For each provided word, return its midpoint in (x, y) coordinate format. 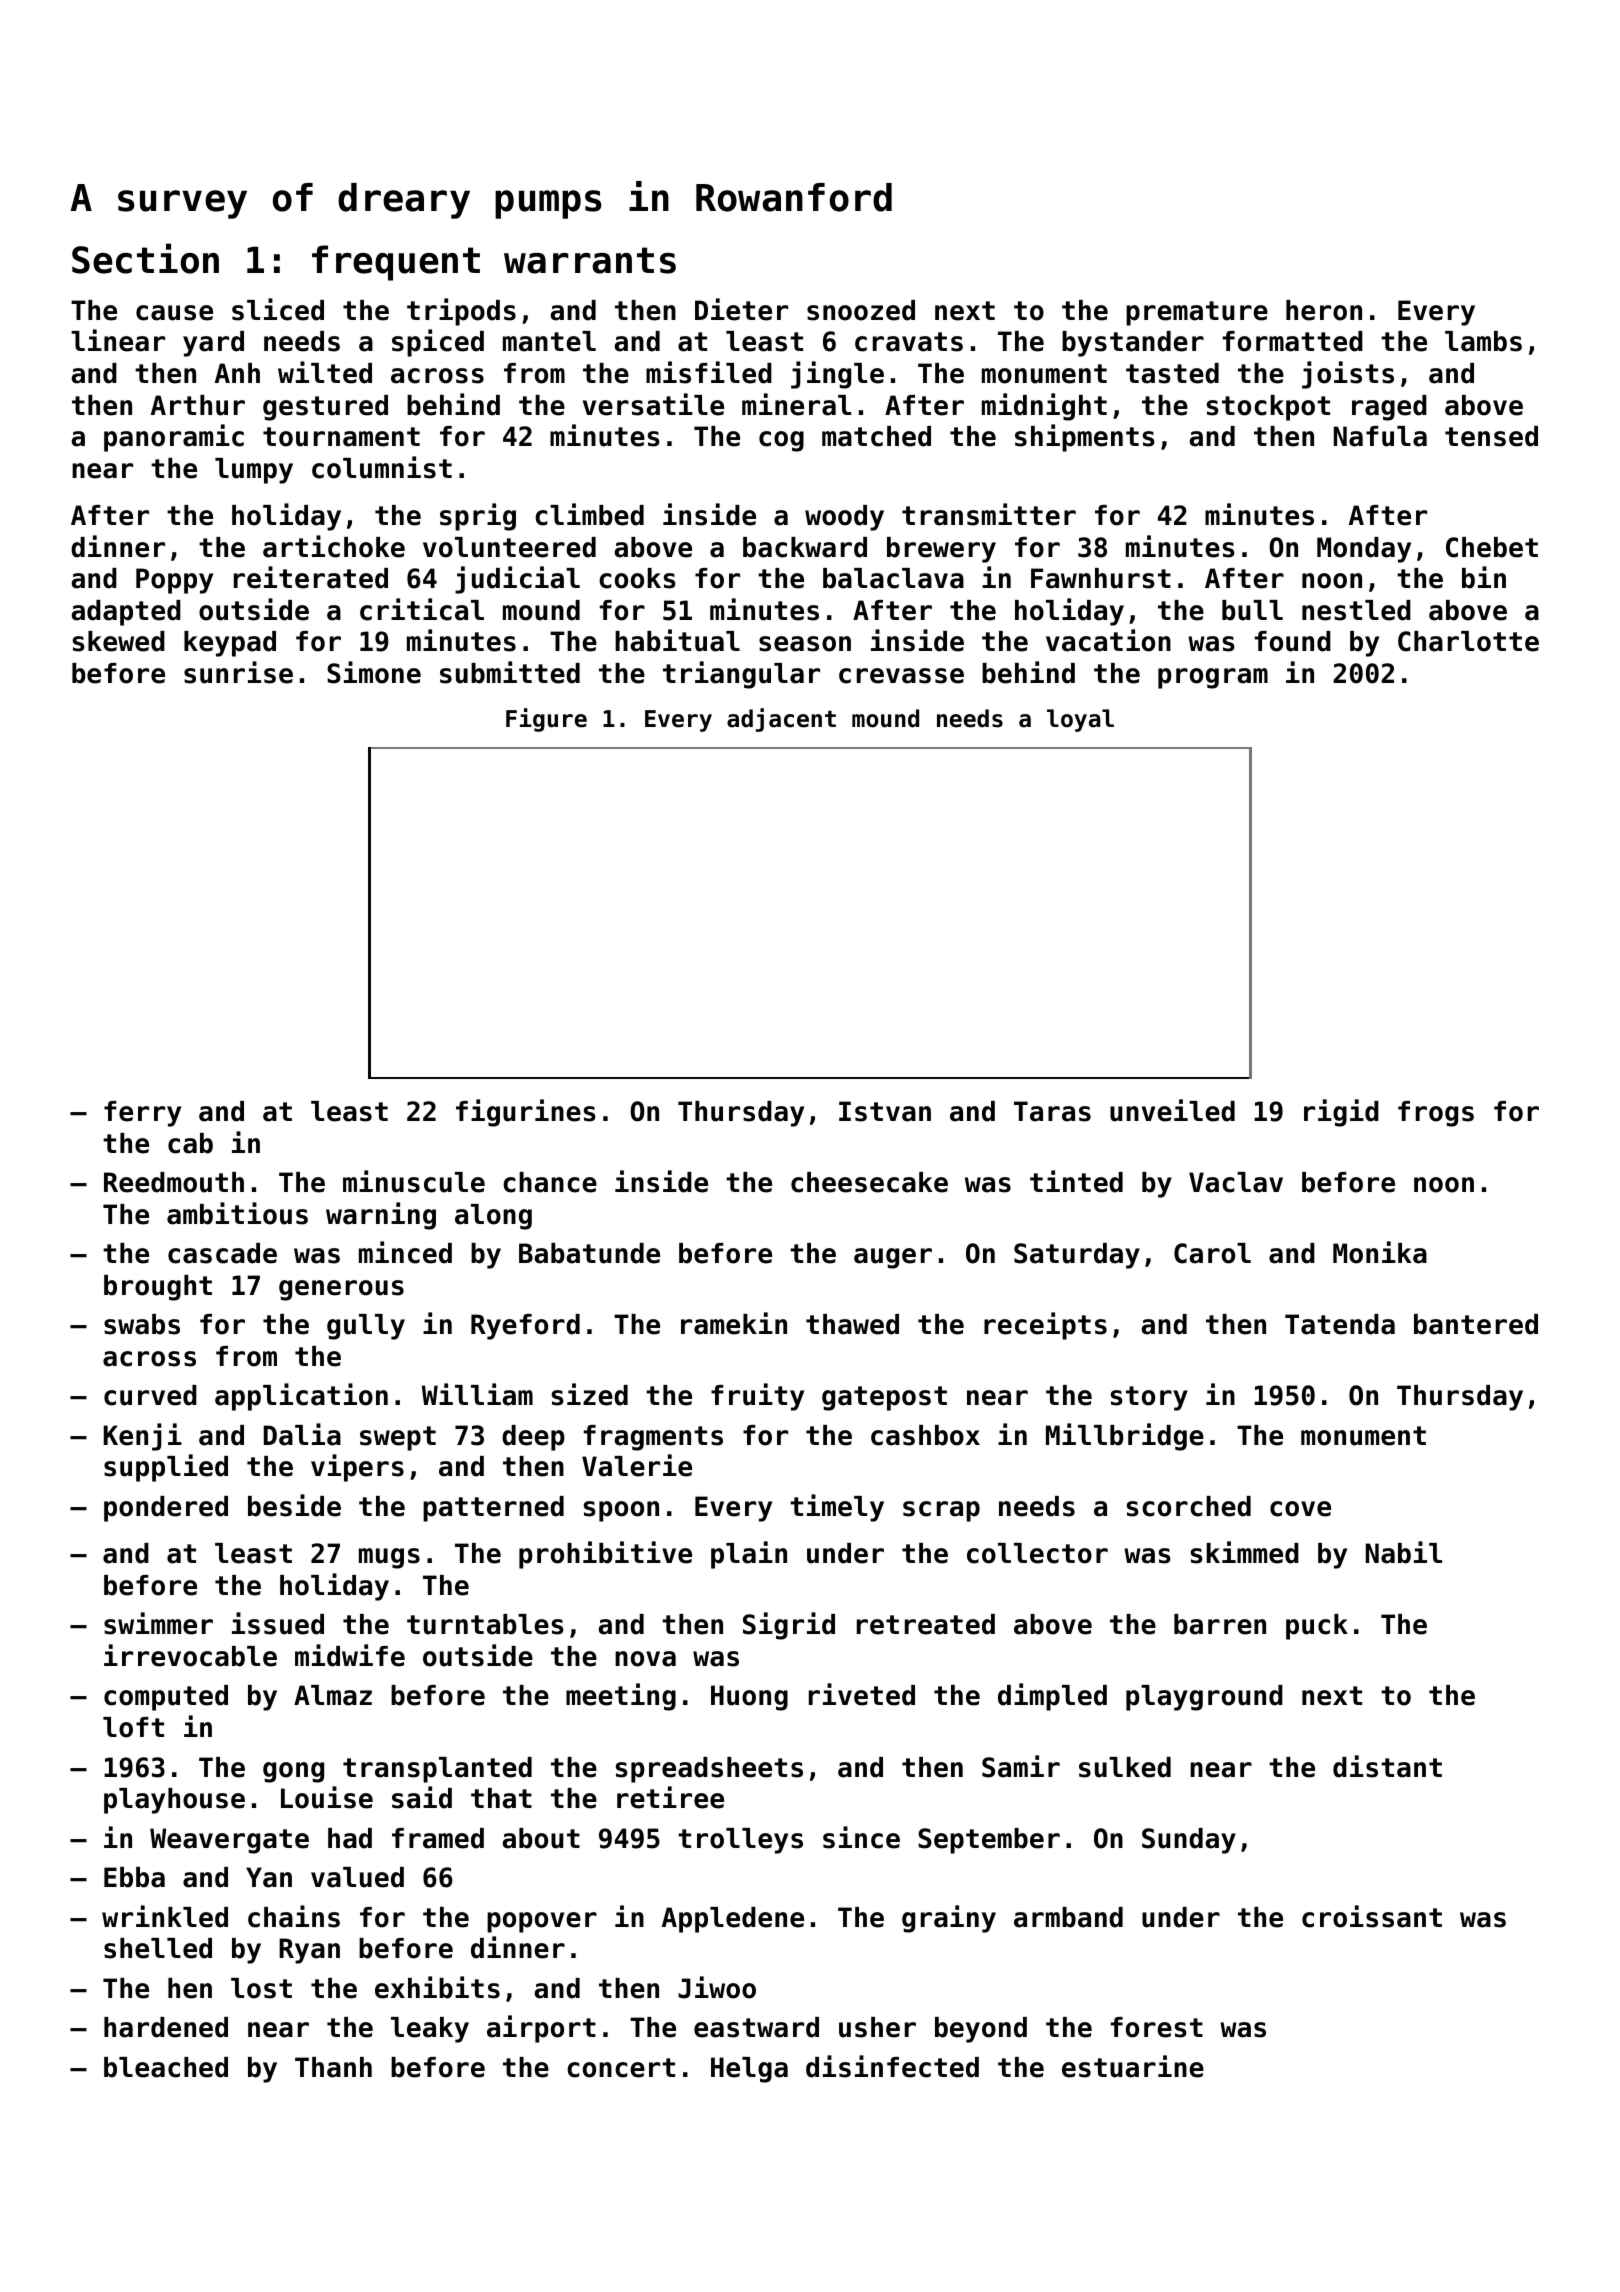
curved (150, 1395)
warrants (590, 260)
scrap (941, 1511)
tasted (1172, 373)
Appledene (733, 1920)
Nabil (1404, 1552)
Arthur (198, 405)
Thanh (333, 2067)
